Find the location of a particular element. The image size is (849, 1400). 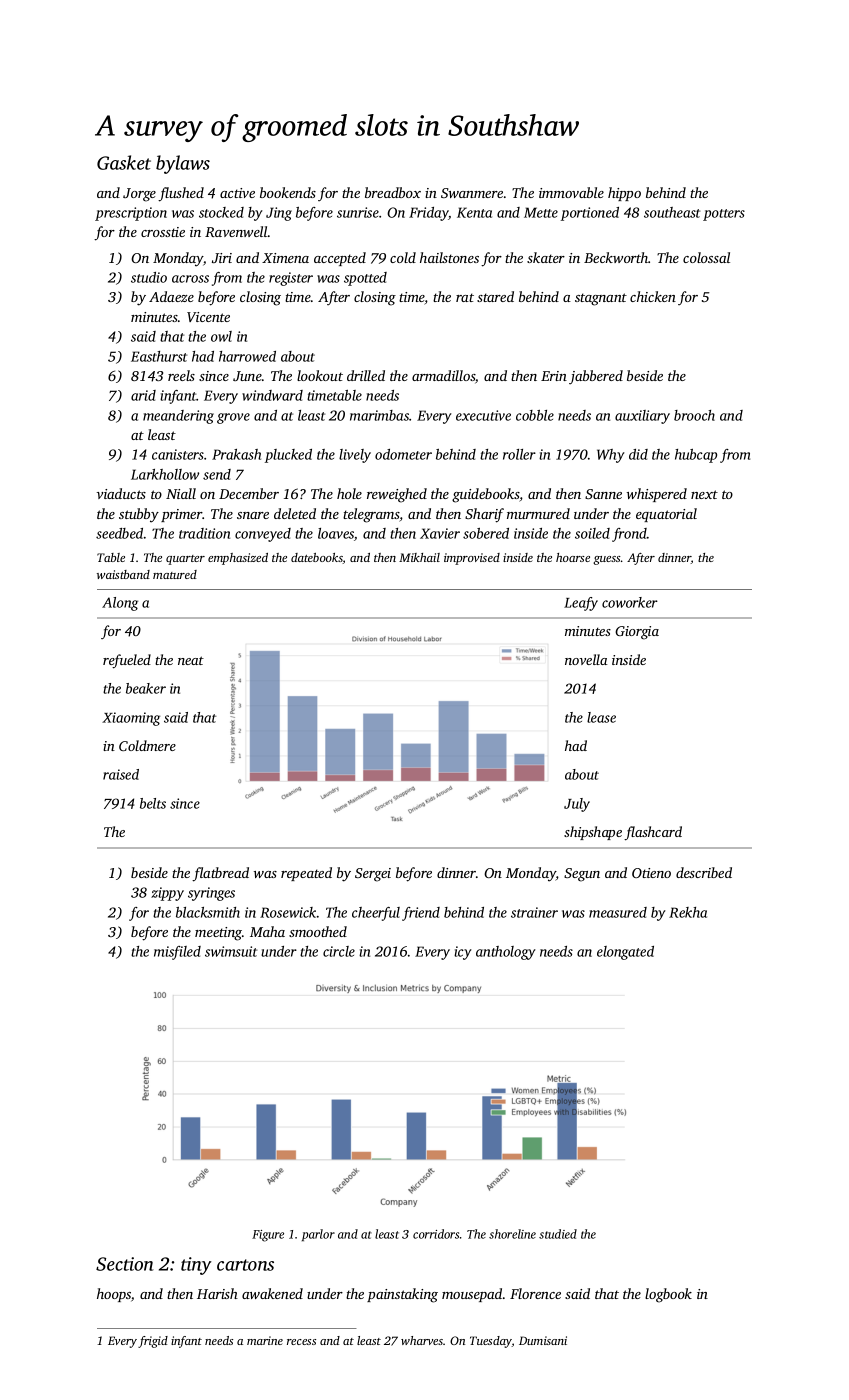

hubcap is located at coordinates (696, 456).
